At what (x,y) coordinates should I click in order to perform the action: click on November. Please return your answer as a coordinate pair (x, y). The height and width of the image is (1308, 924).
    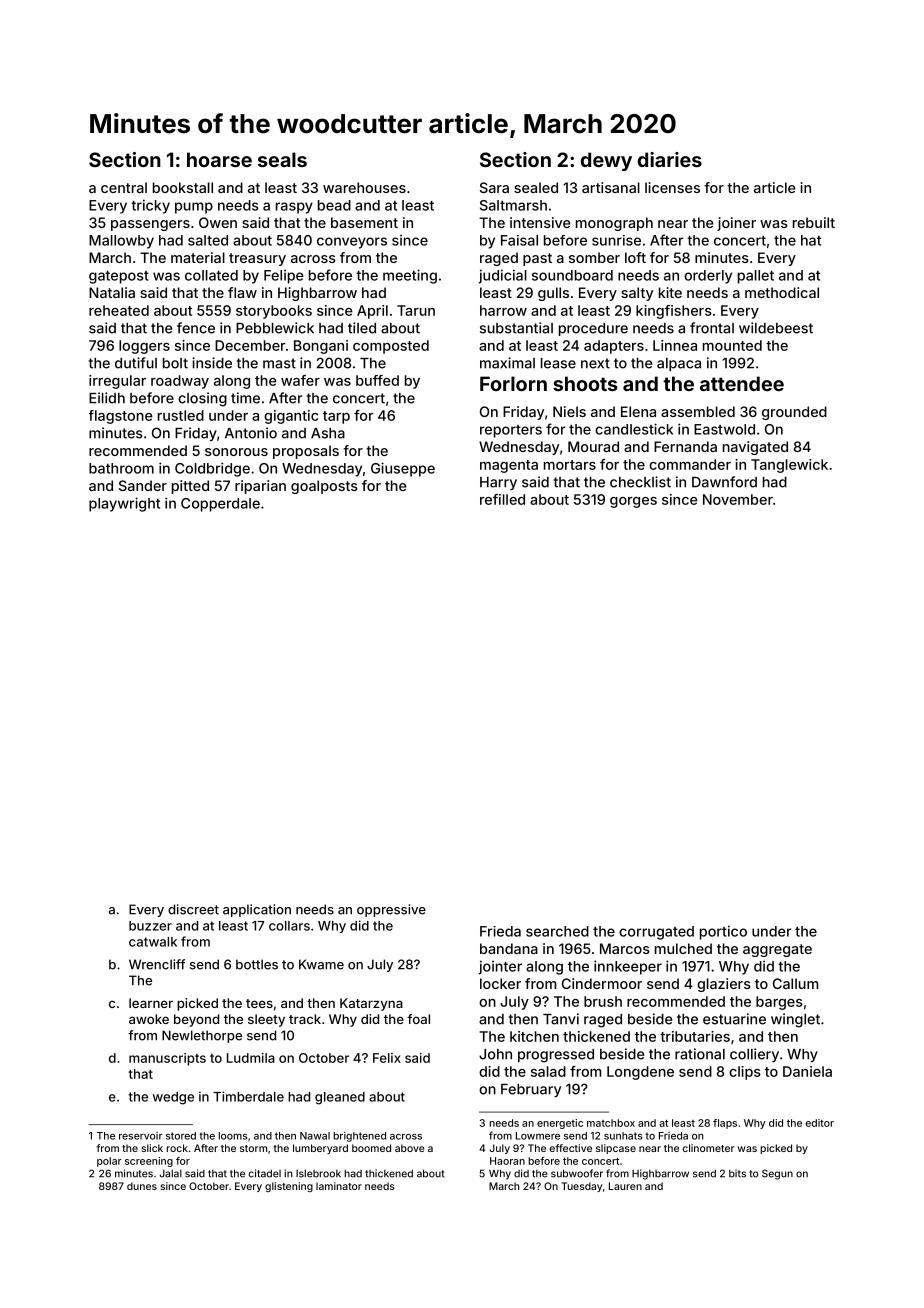
    Looking at the image, I should click on (738, 499).
